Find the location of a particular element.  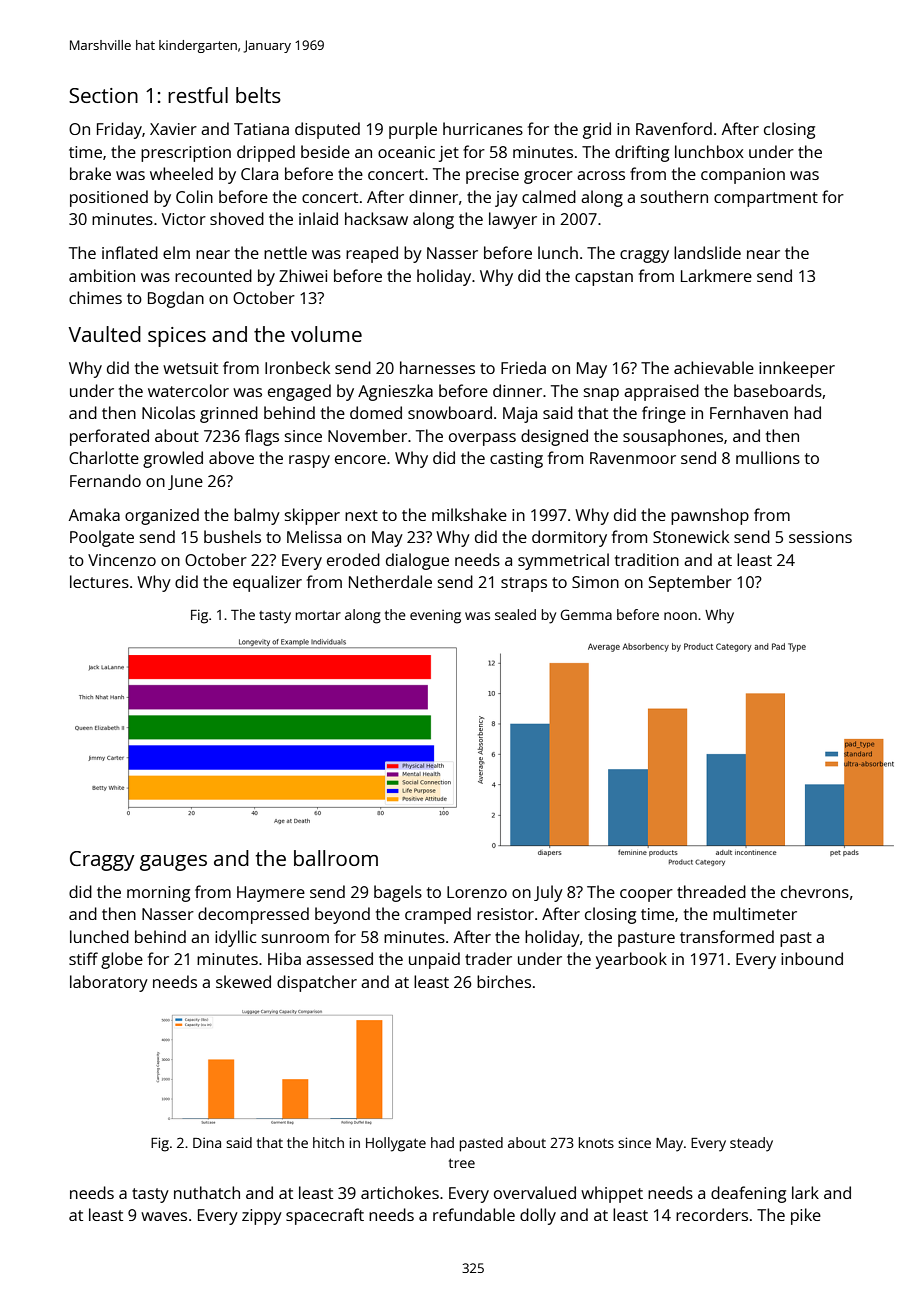

dolly is located at coordinates (538, 1216).
